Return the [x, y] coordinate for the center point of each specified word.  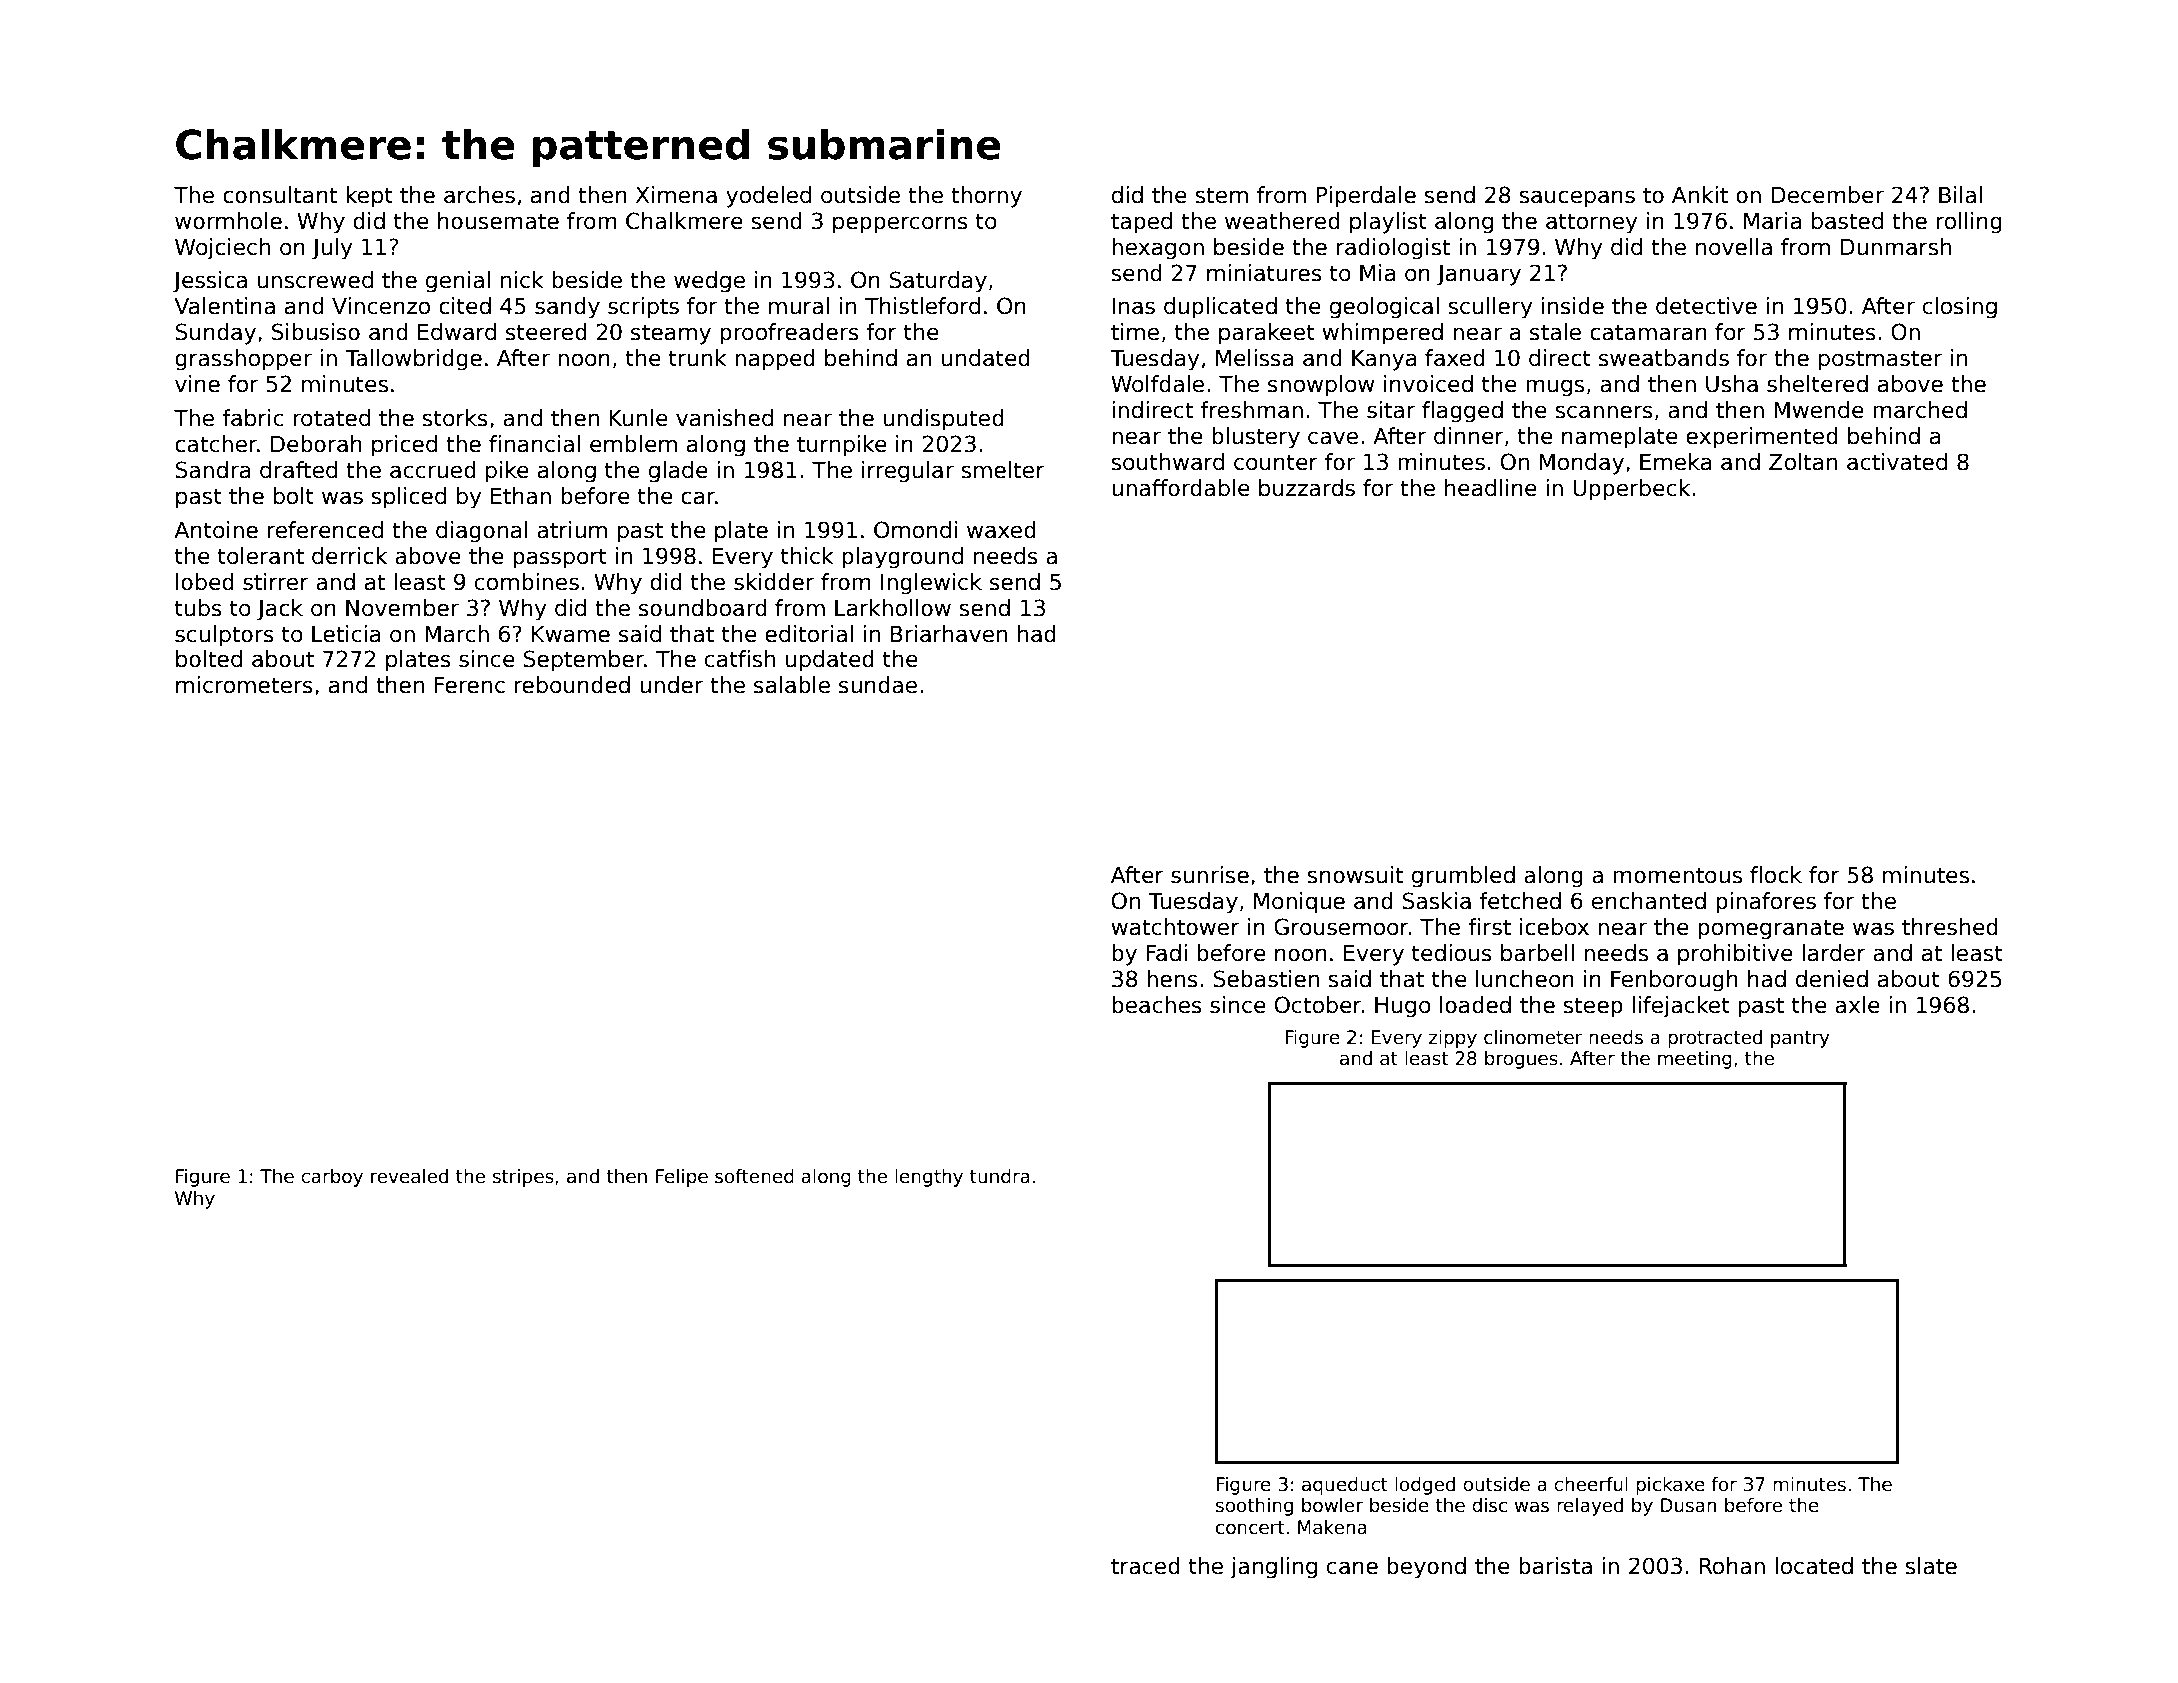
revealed [409, 1176]
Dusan [1688, 1505]
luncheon [1525, 979]
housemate [498, 221]
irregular [908, 472]
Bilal [1960, 195]
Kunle [638, 418]
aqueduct [1345, 1486]
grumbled [1463, 877]
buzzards [1307, 488]
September [583, 661]
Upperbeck [1631, 490]
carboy [332, 1178]
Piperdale [1366, 197]
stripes [523, 1178]
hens [1172, 979]
